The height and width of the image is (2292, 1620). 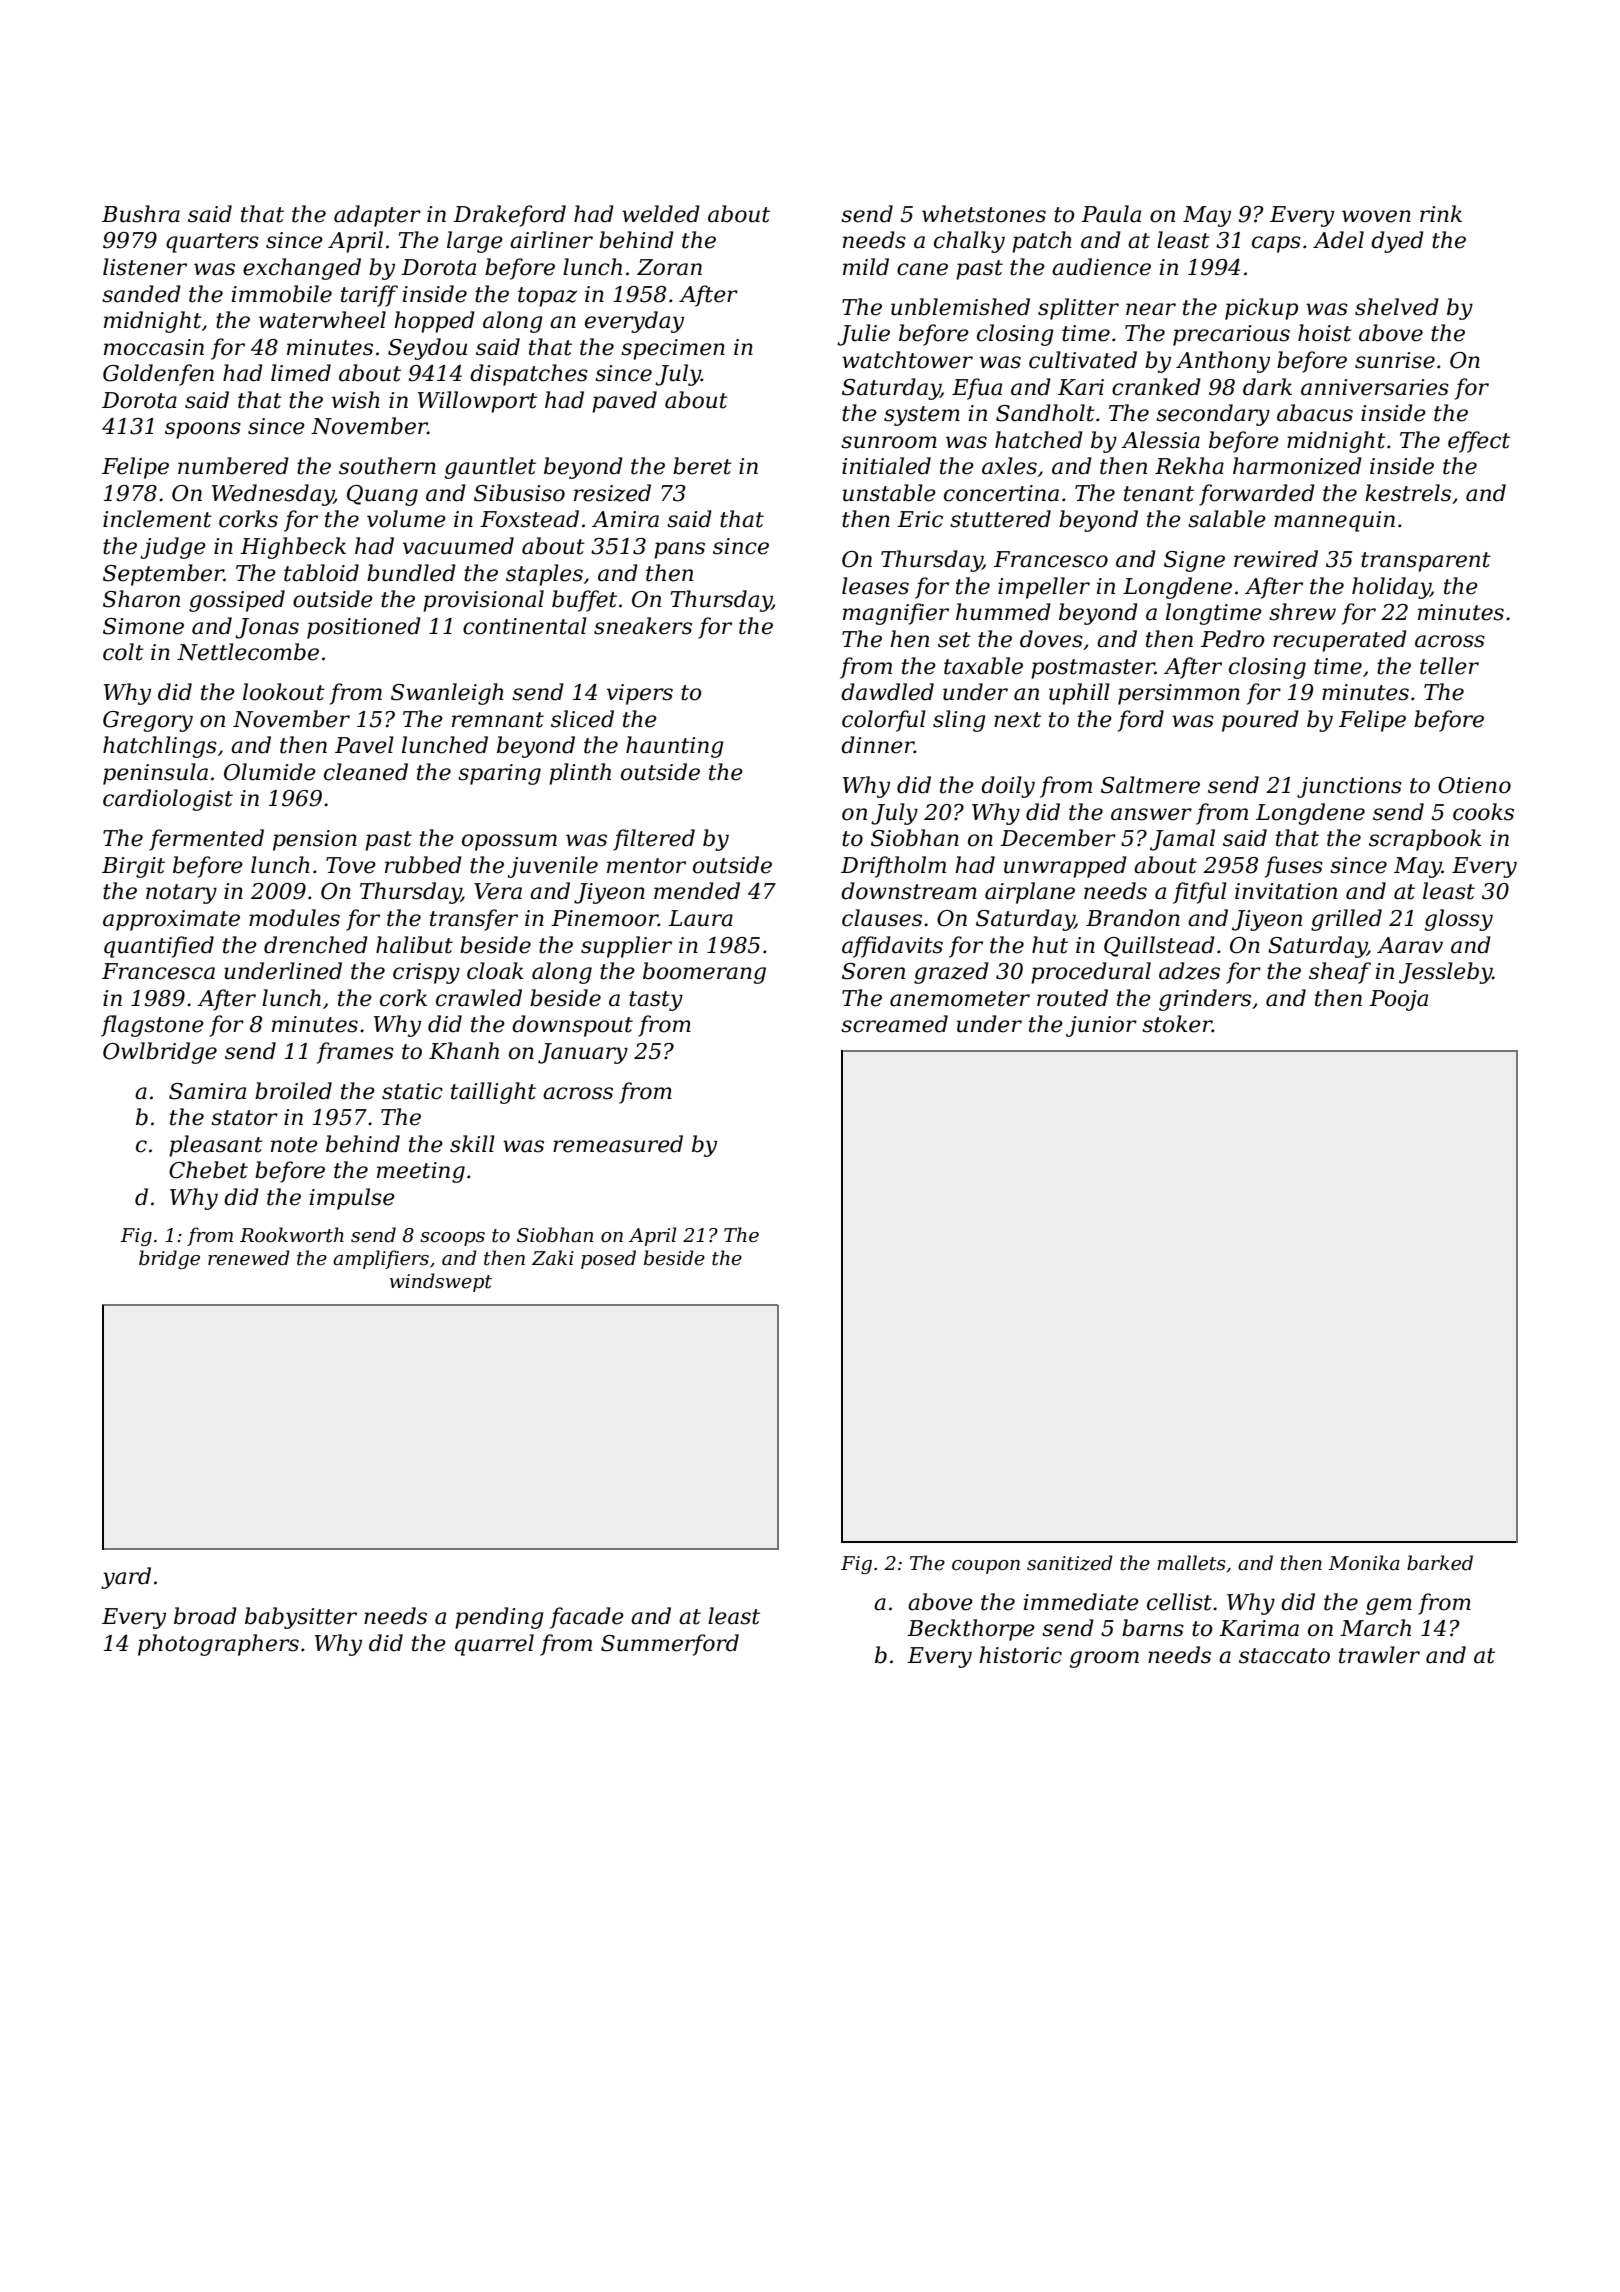 What do you see at coordinates (875, 586) in the image?
I see `leases` at bounding box center [875, 586].
